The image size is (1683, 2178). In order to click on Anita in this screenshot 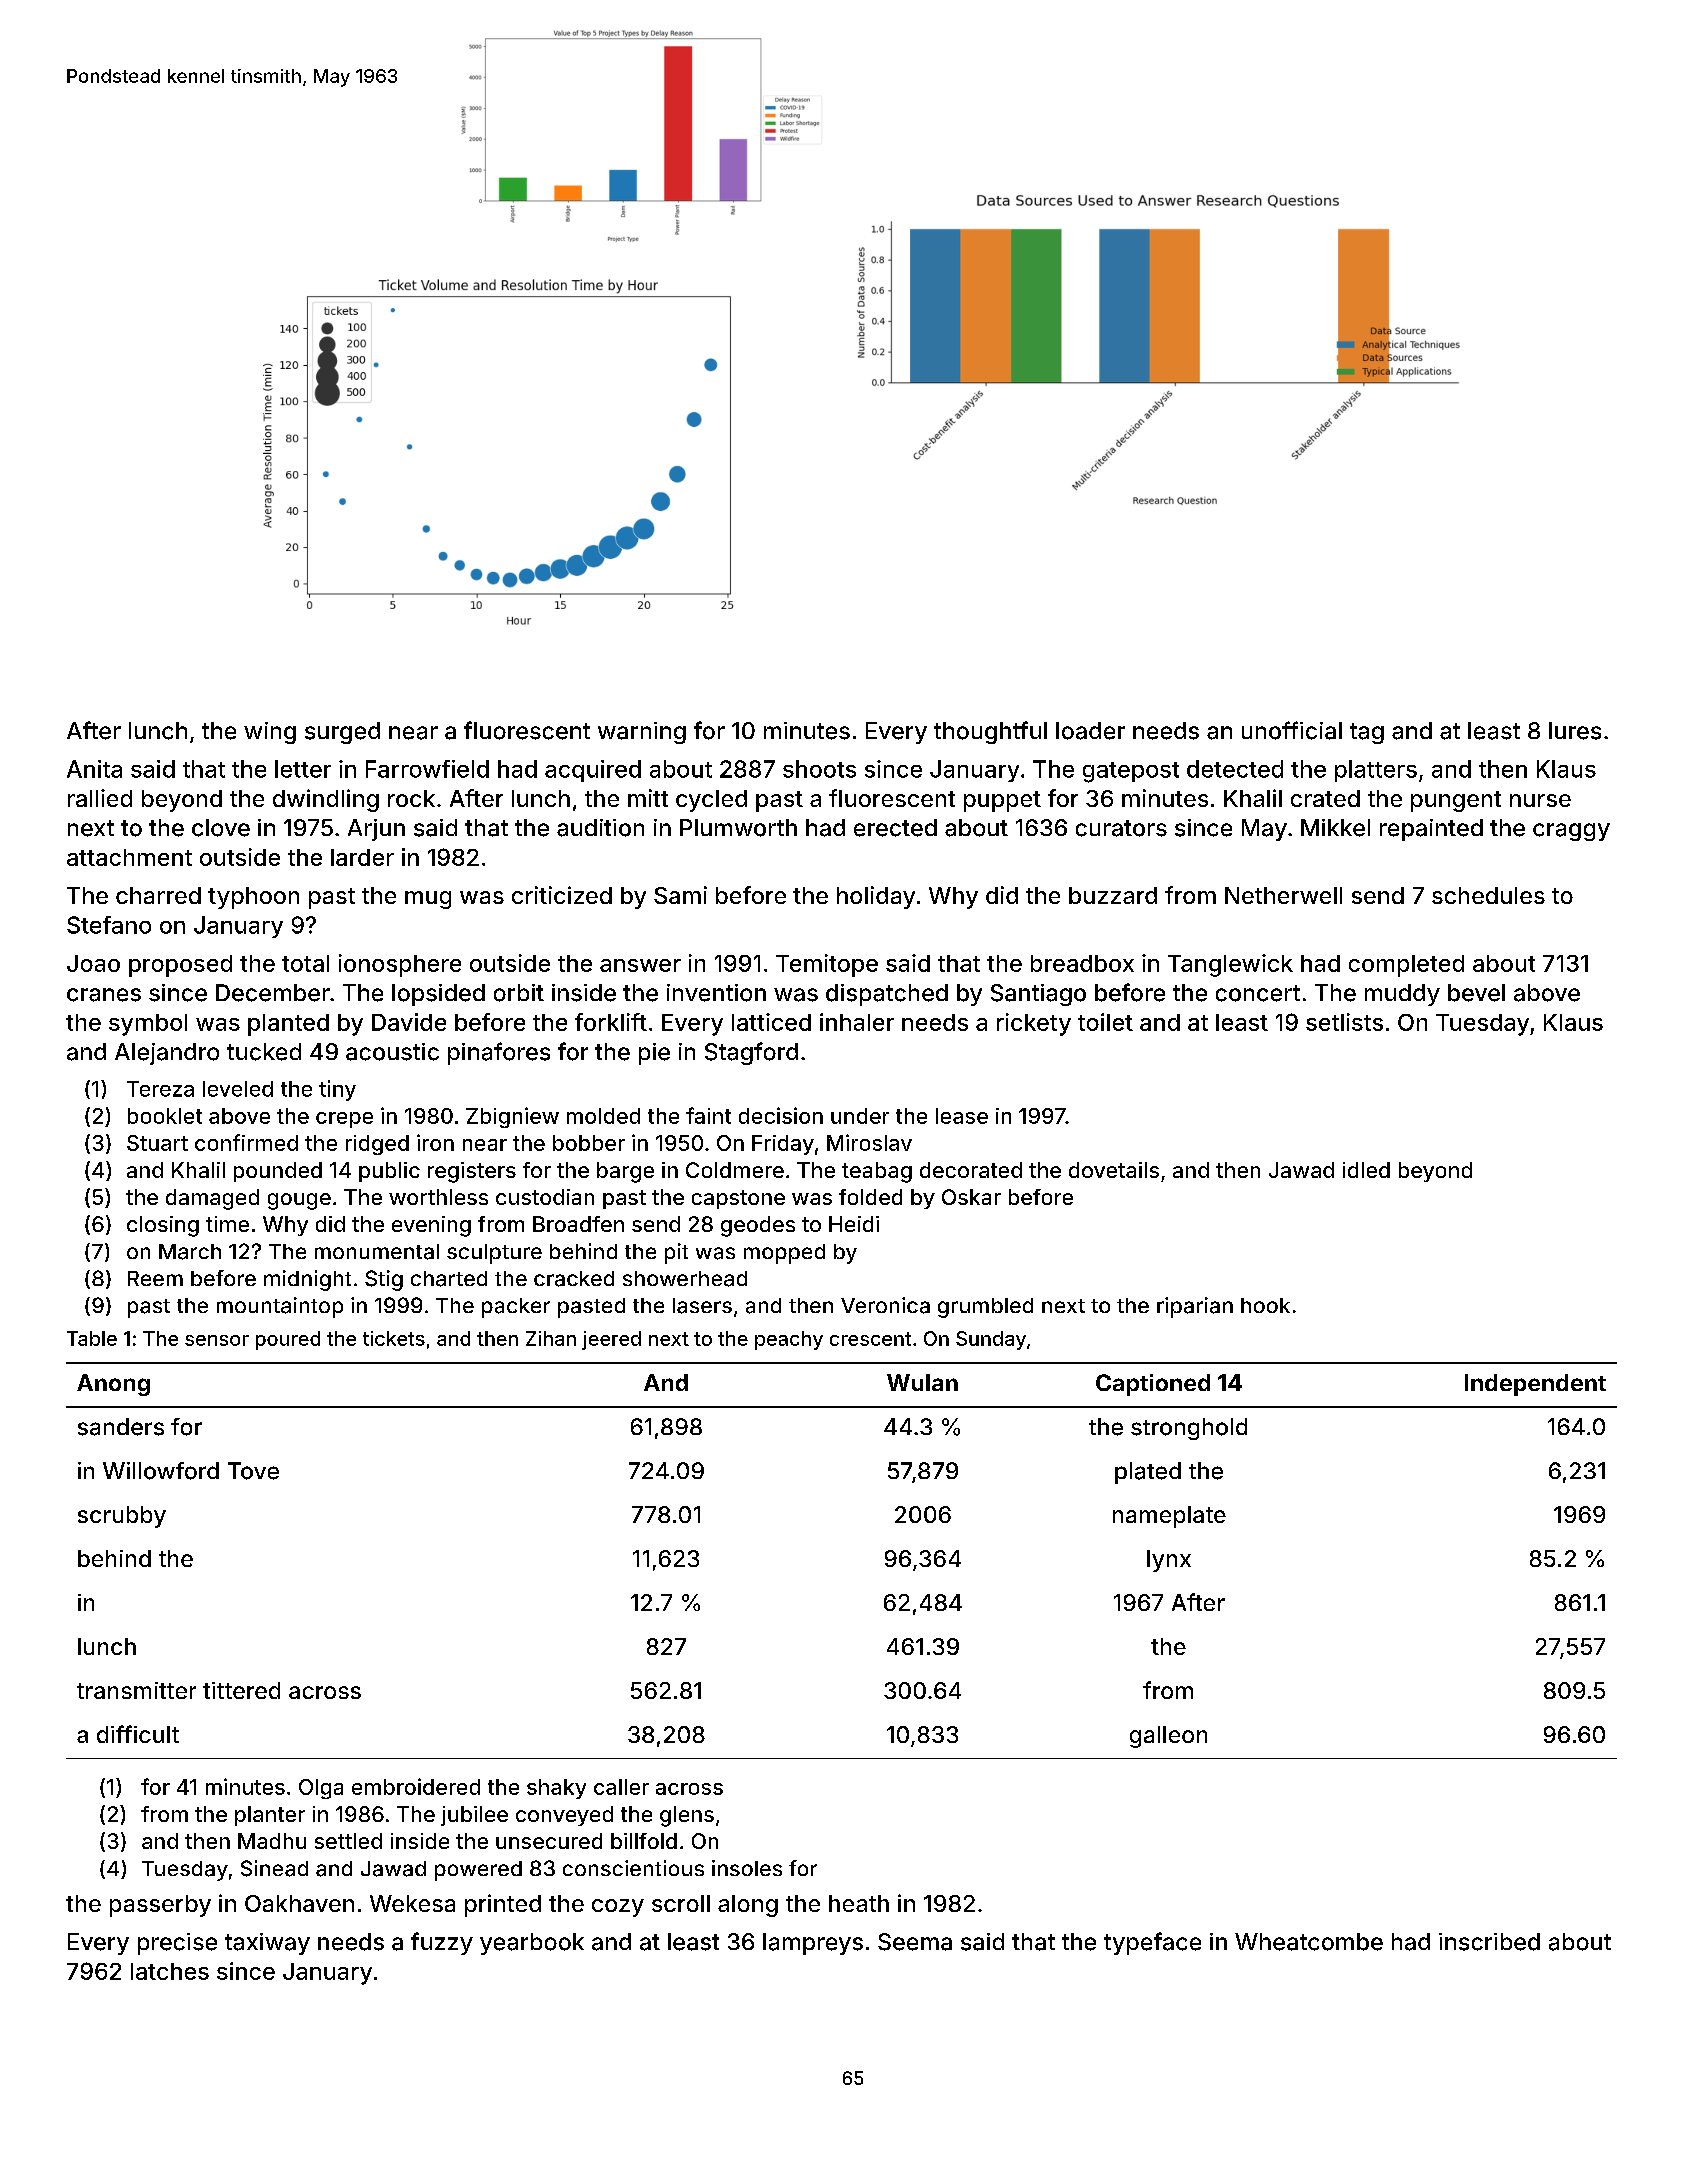, I will do `click(94, 769)`.
